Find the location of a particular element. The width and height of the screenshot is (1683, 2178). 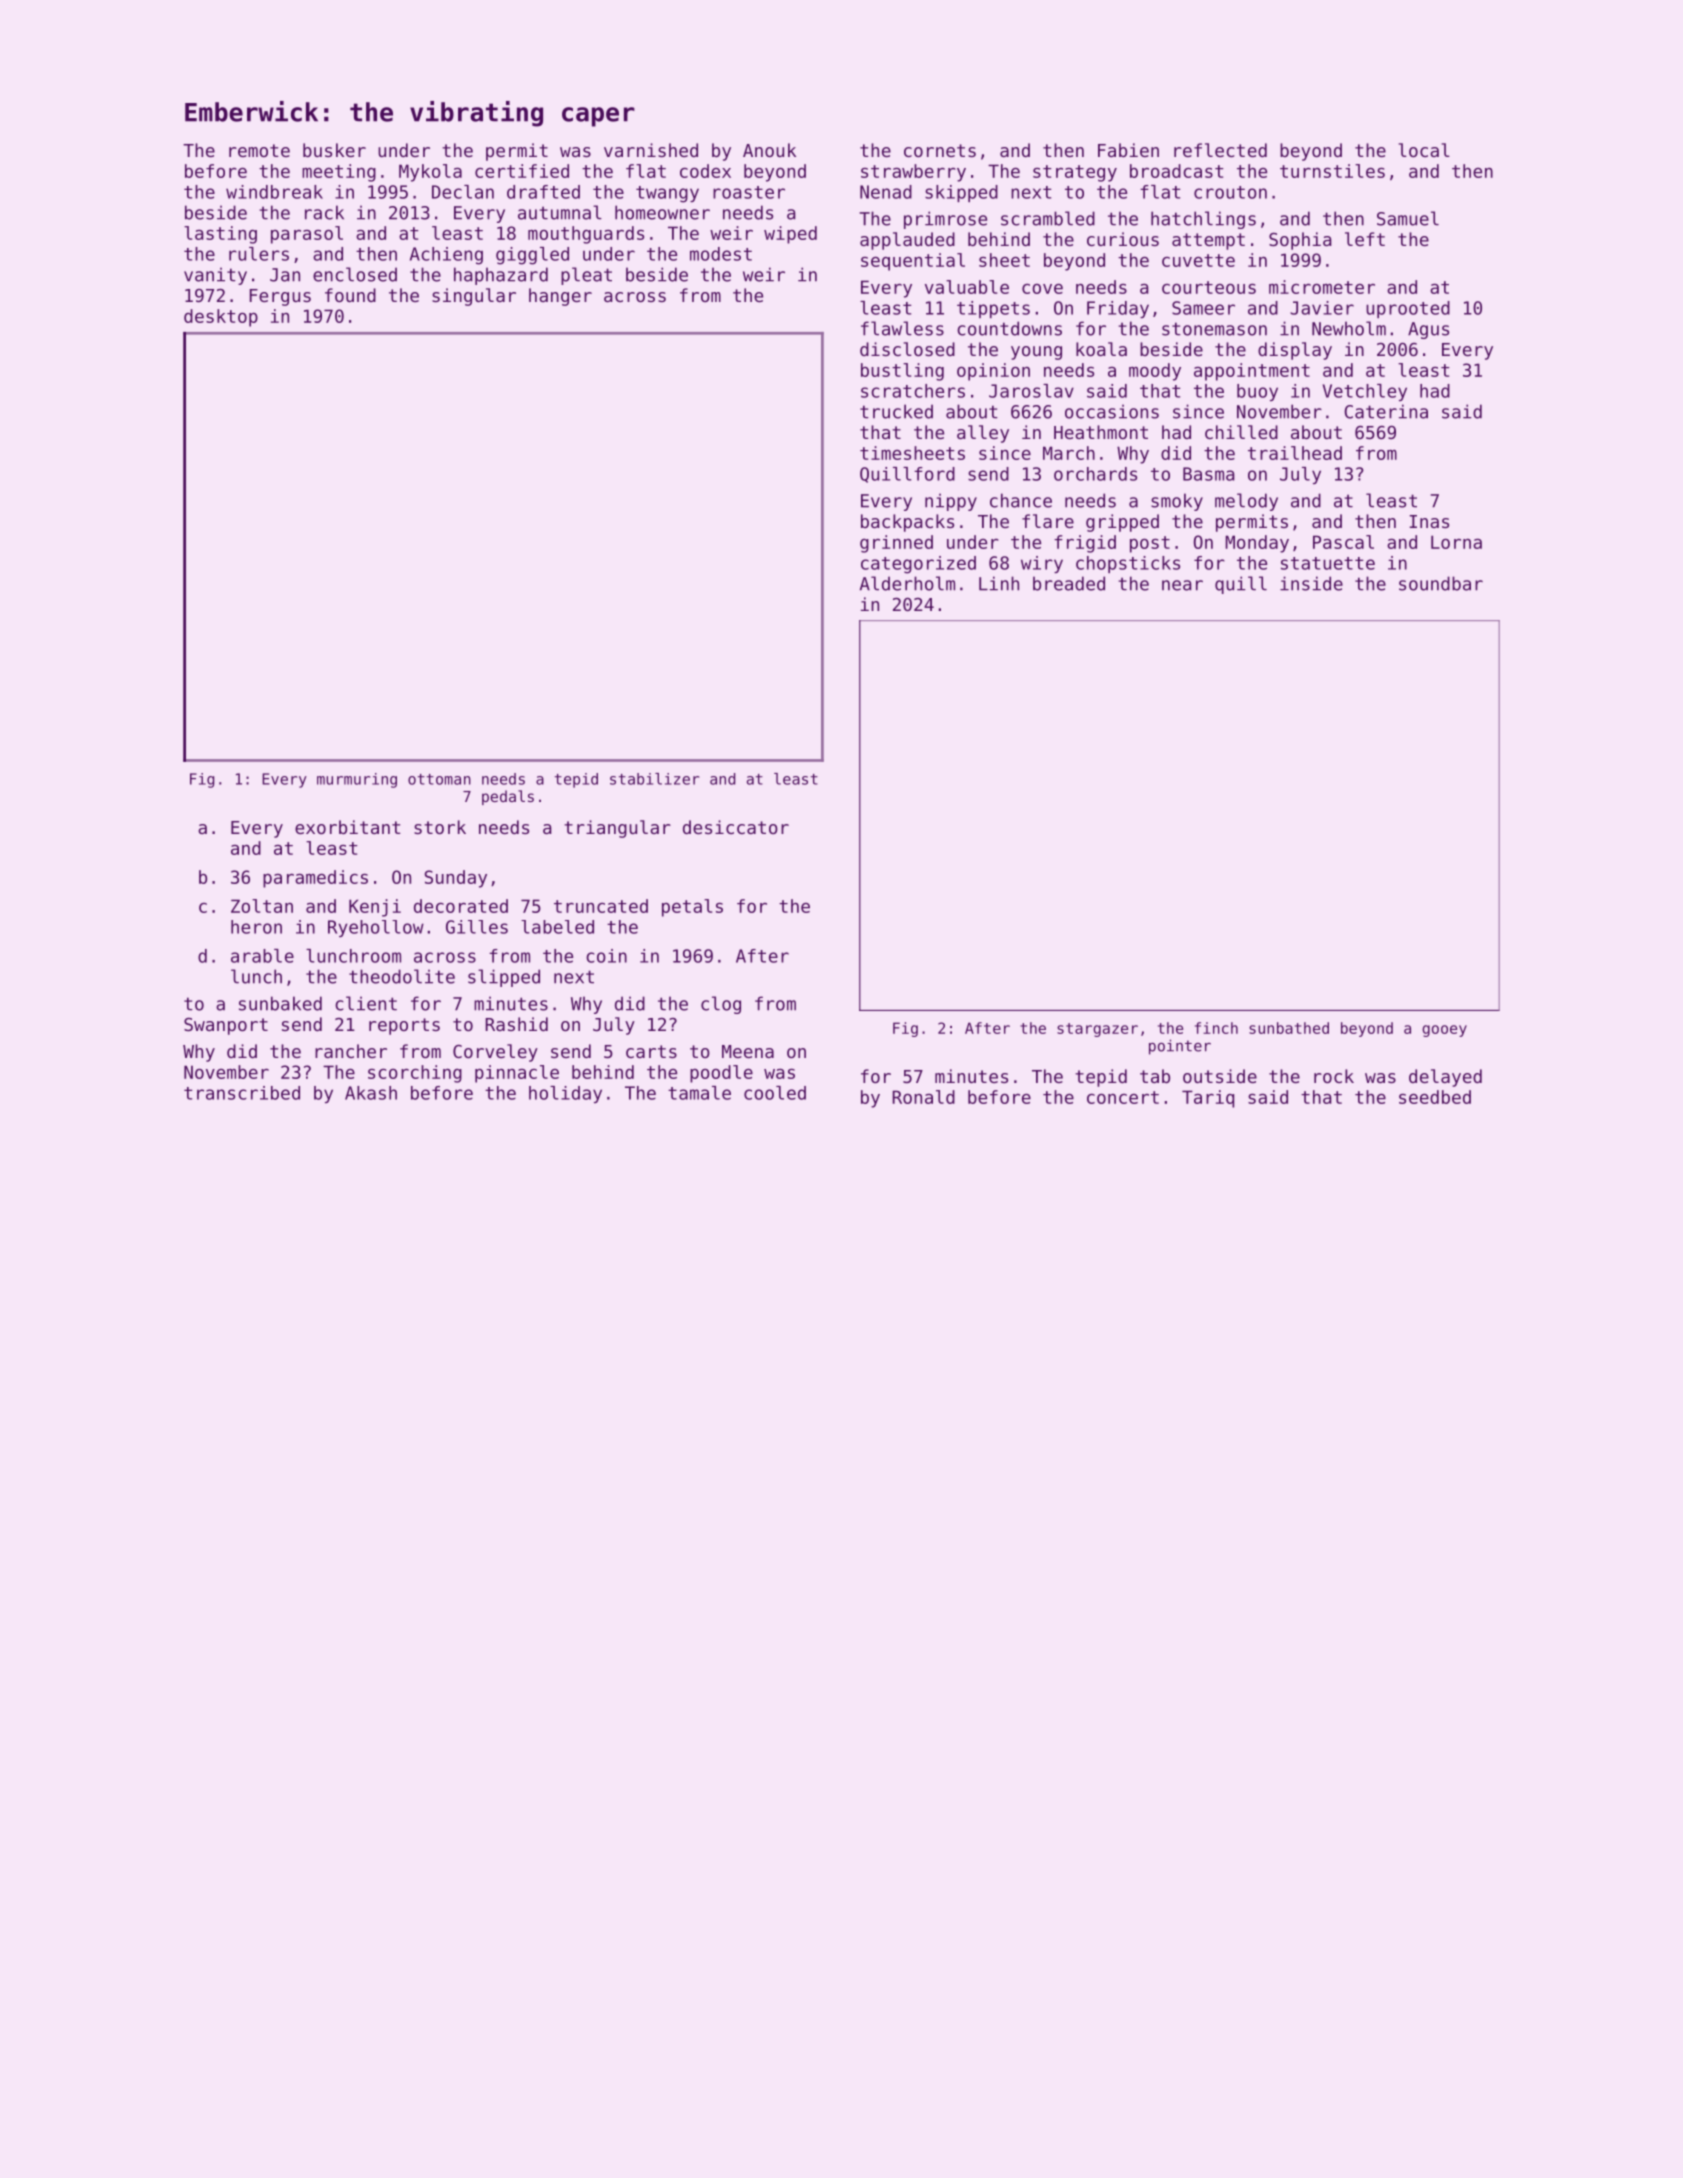

paramedics is located at coordinates (315, 879).
